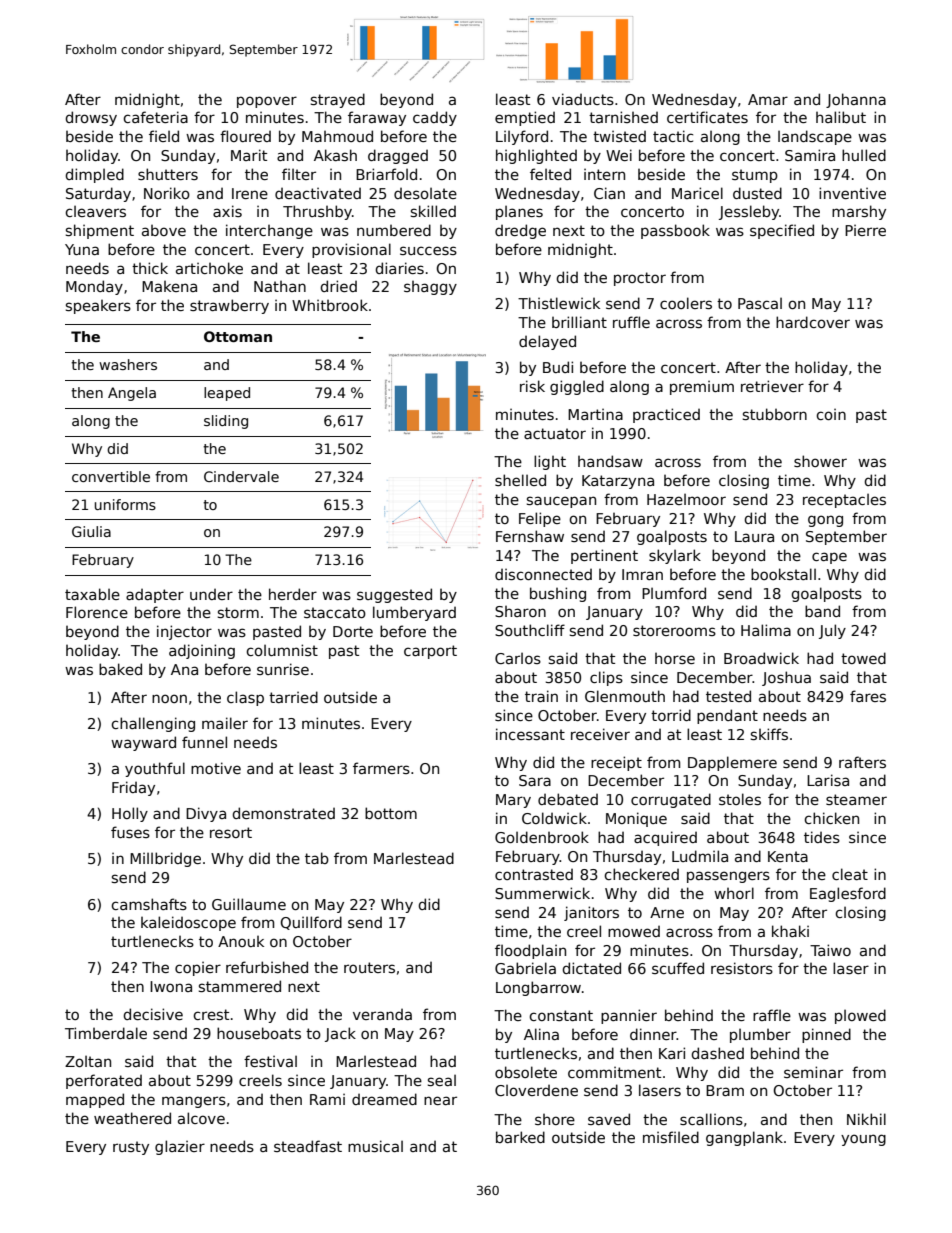 This screenshot has width=952, height=1233. Describe the element at coordinates (520, 480) in the screenshot. I see `shelled` at that location.
